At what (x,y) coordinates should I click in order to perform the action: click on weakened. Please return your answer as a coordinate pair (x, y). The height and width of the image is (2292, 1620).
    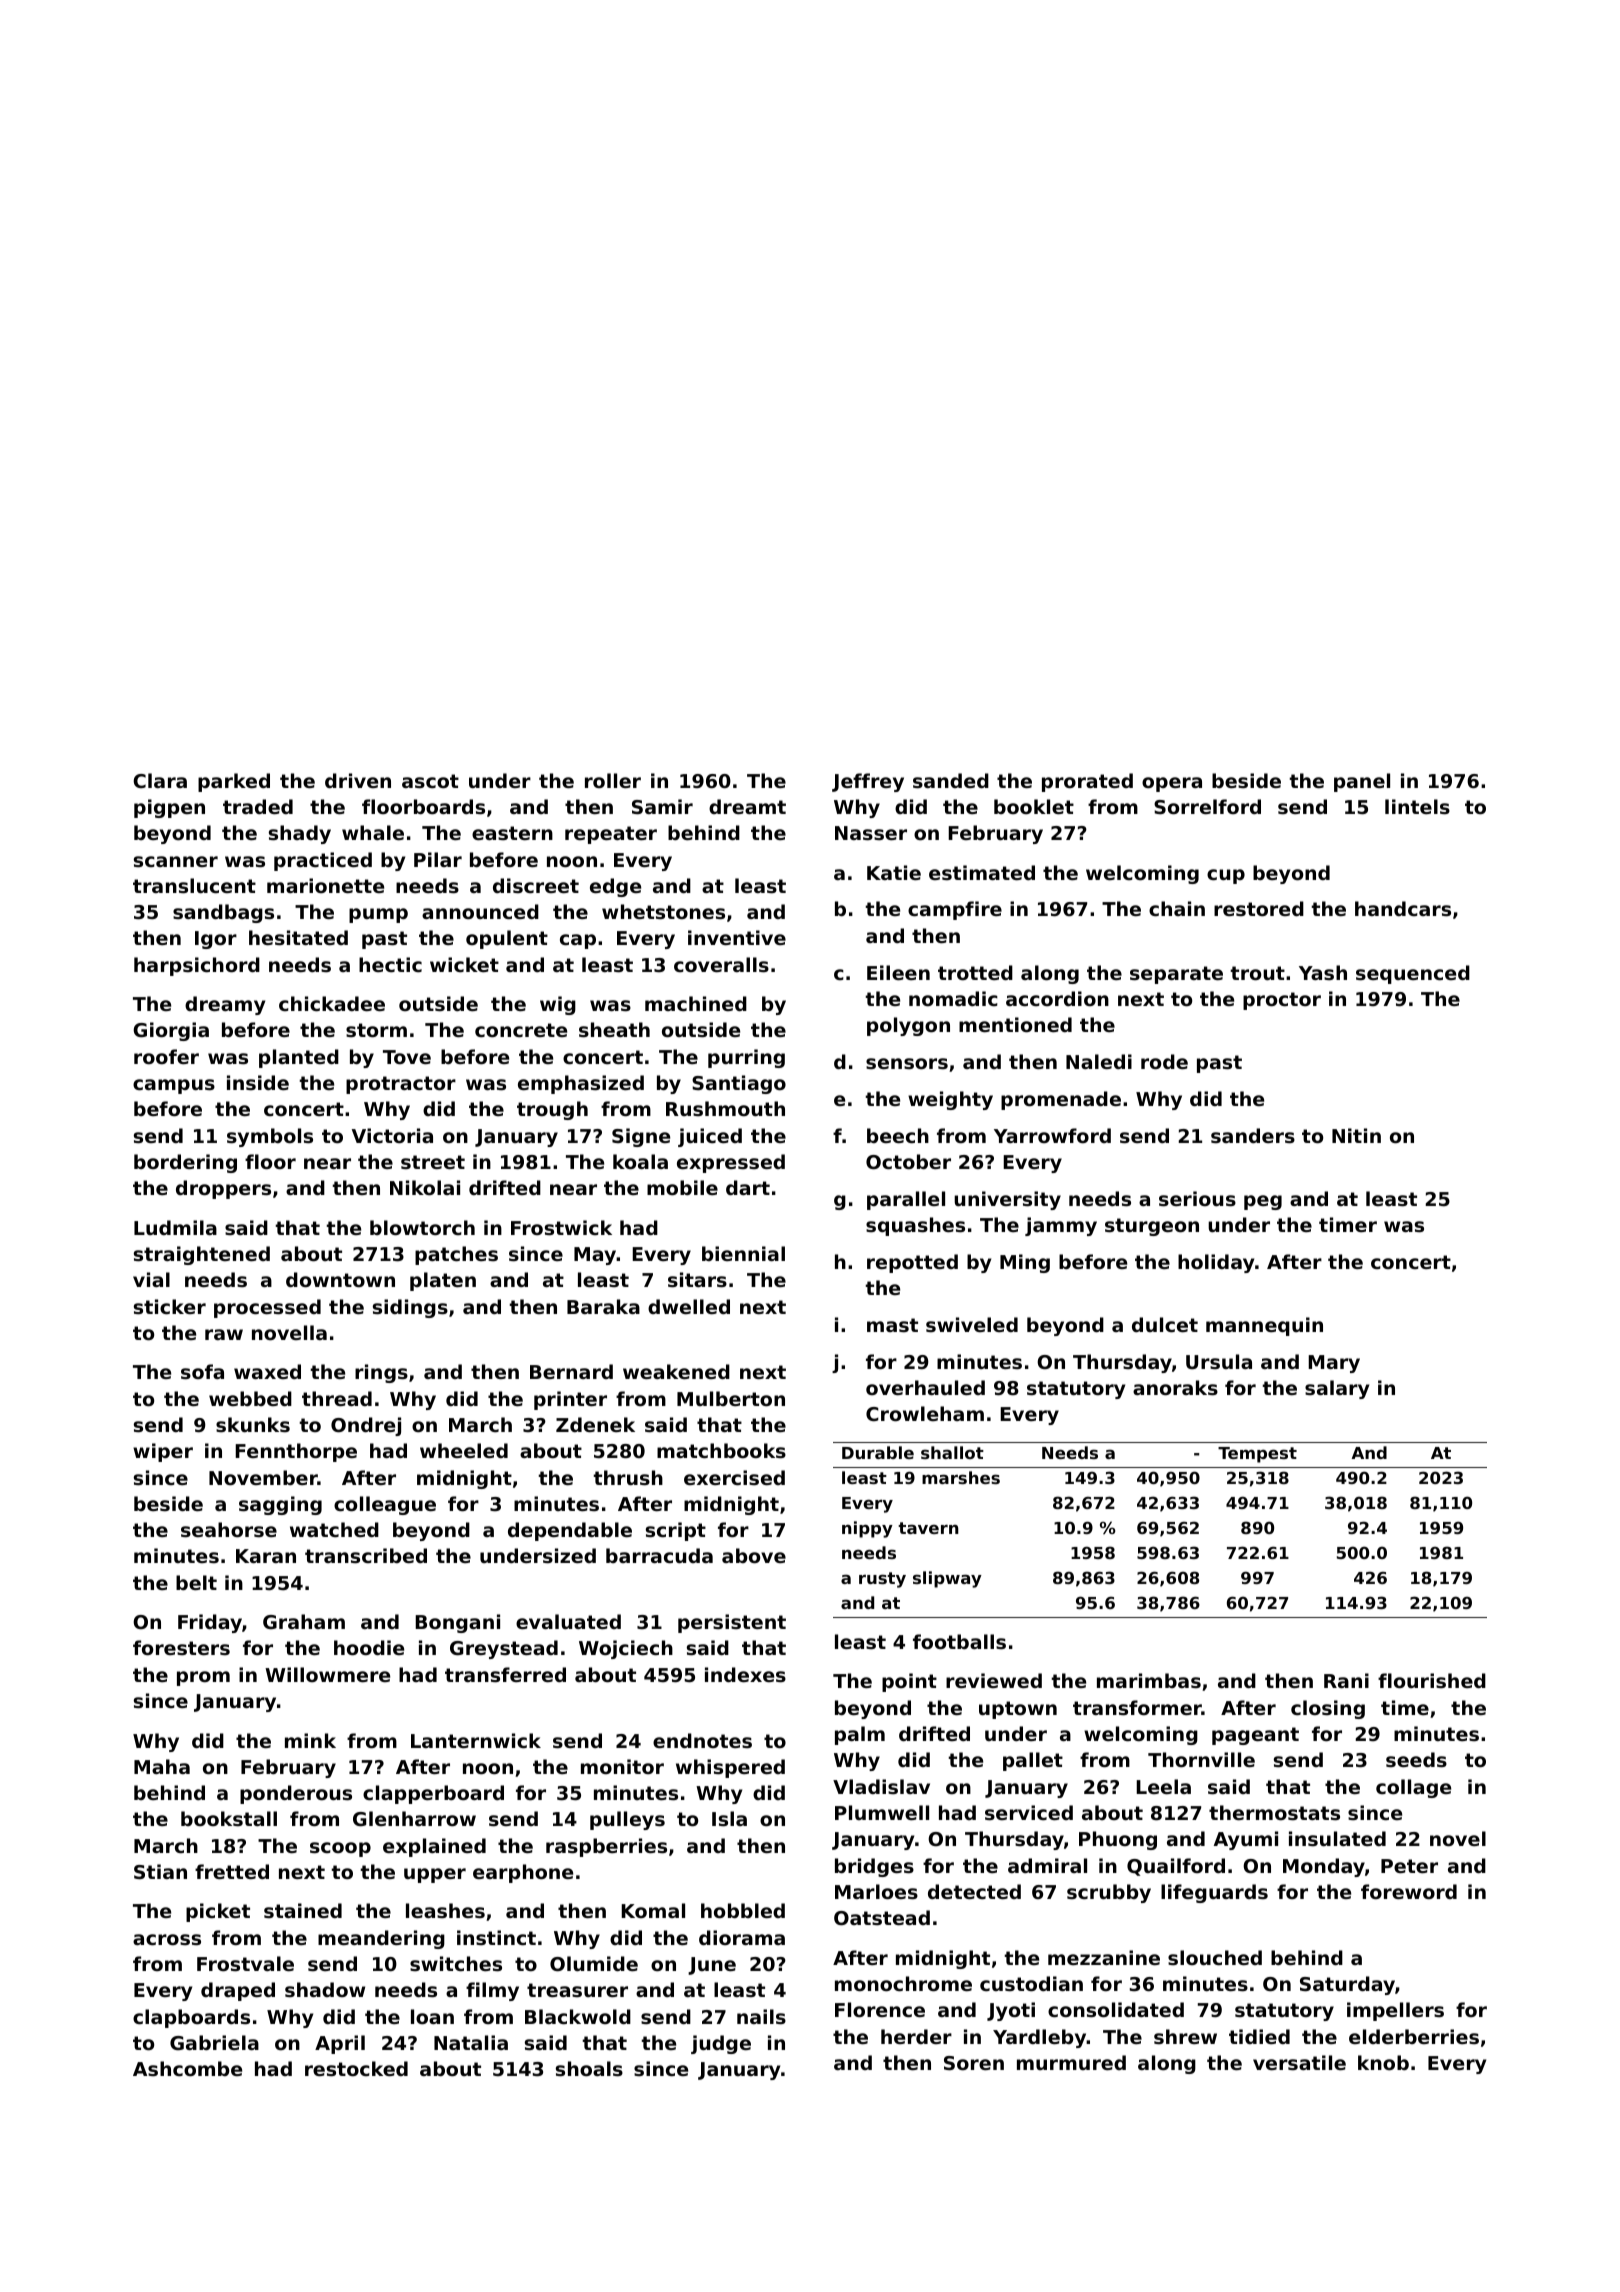
    Looking at the image, I should click on (676, 1371).
